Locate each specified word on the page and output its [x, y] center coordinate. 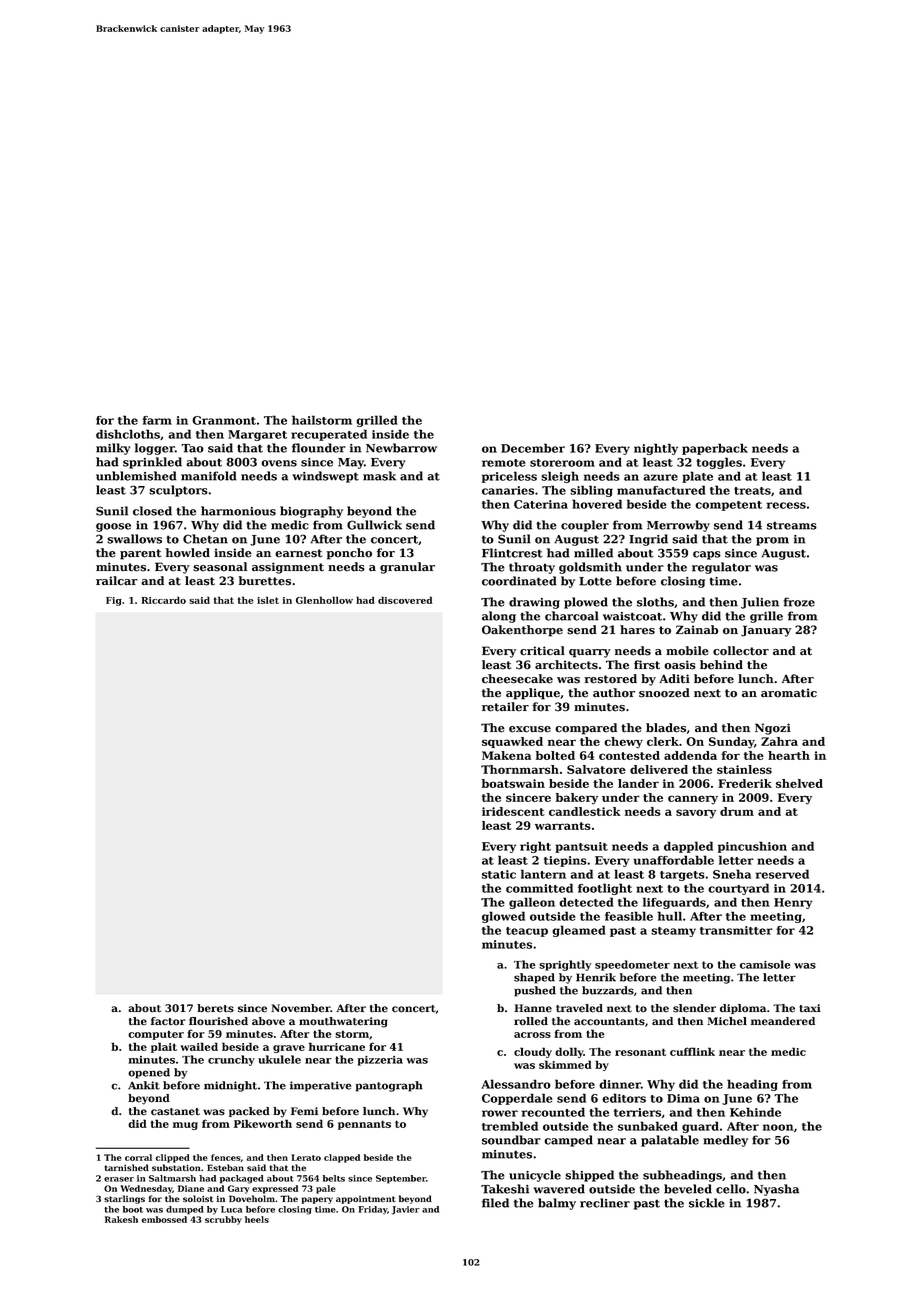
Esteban [225, 1167]
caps [707, 555]
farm [157, 420]
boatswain [513, 783]
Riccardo [164, 600]
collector [741, 651]
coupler [585, 526]
